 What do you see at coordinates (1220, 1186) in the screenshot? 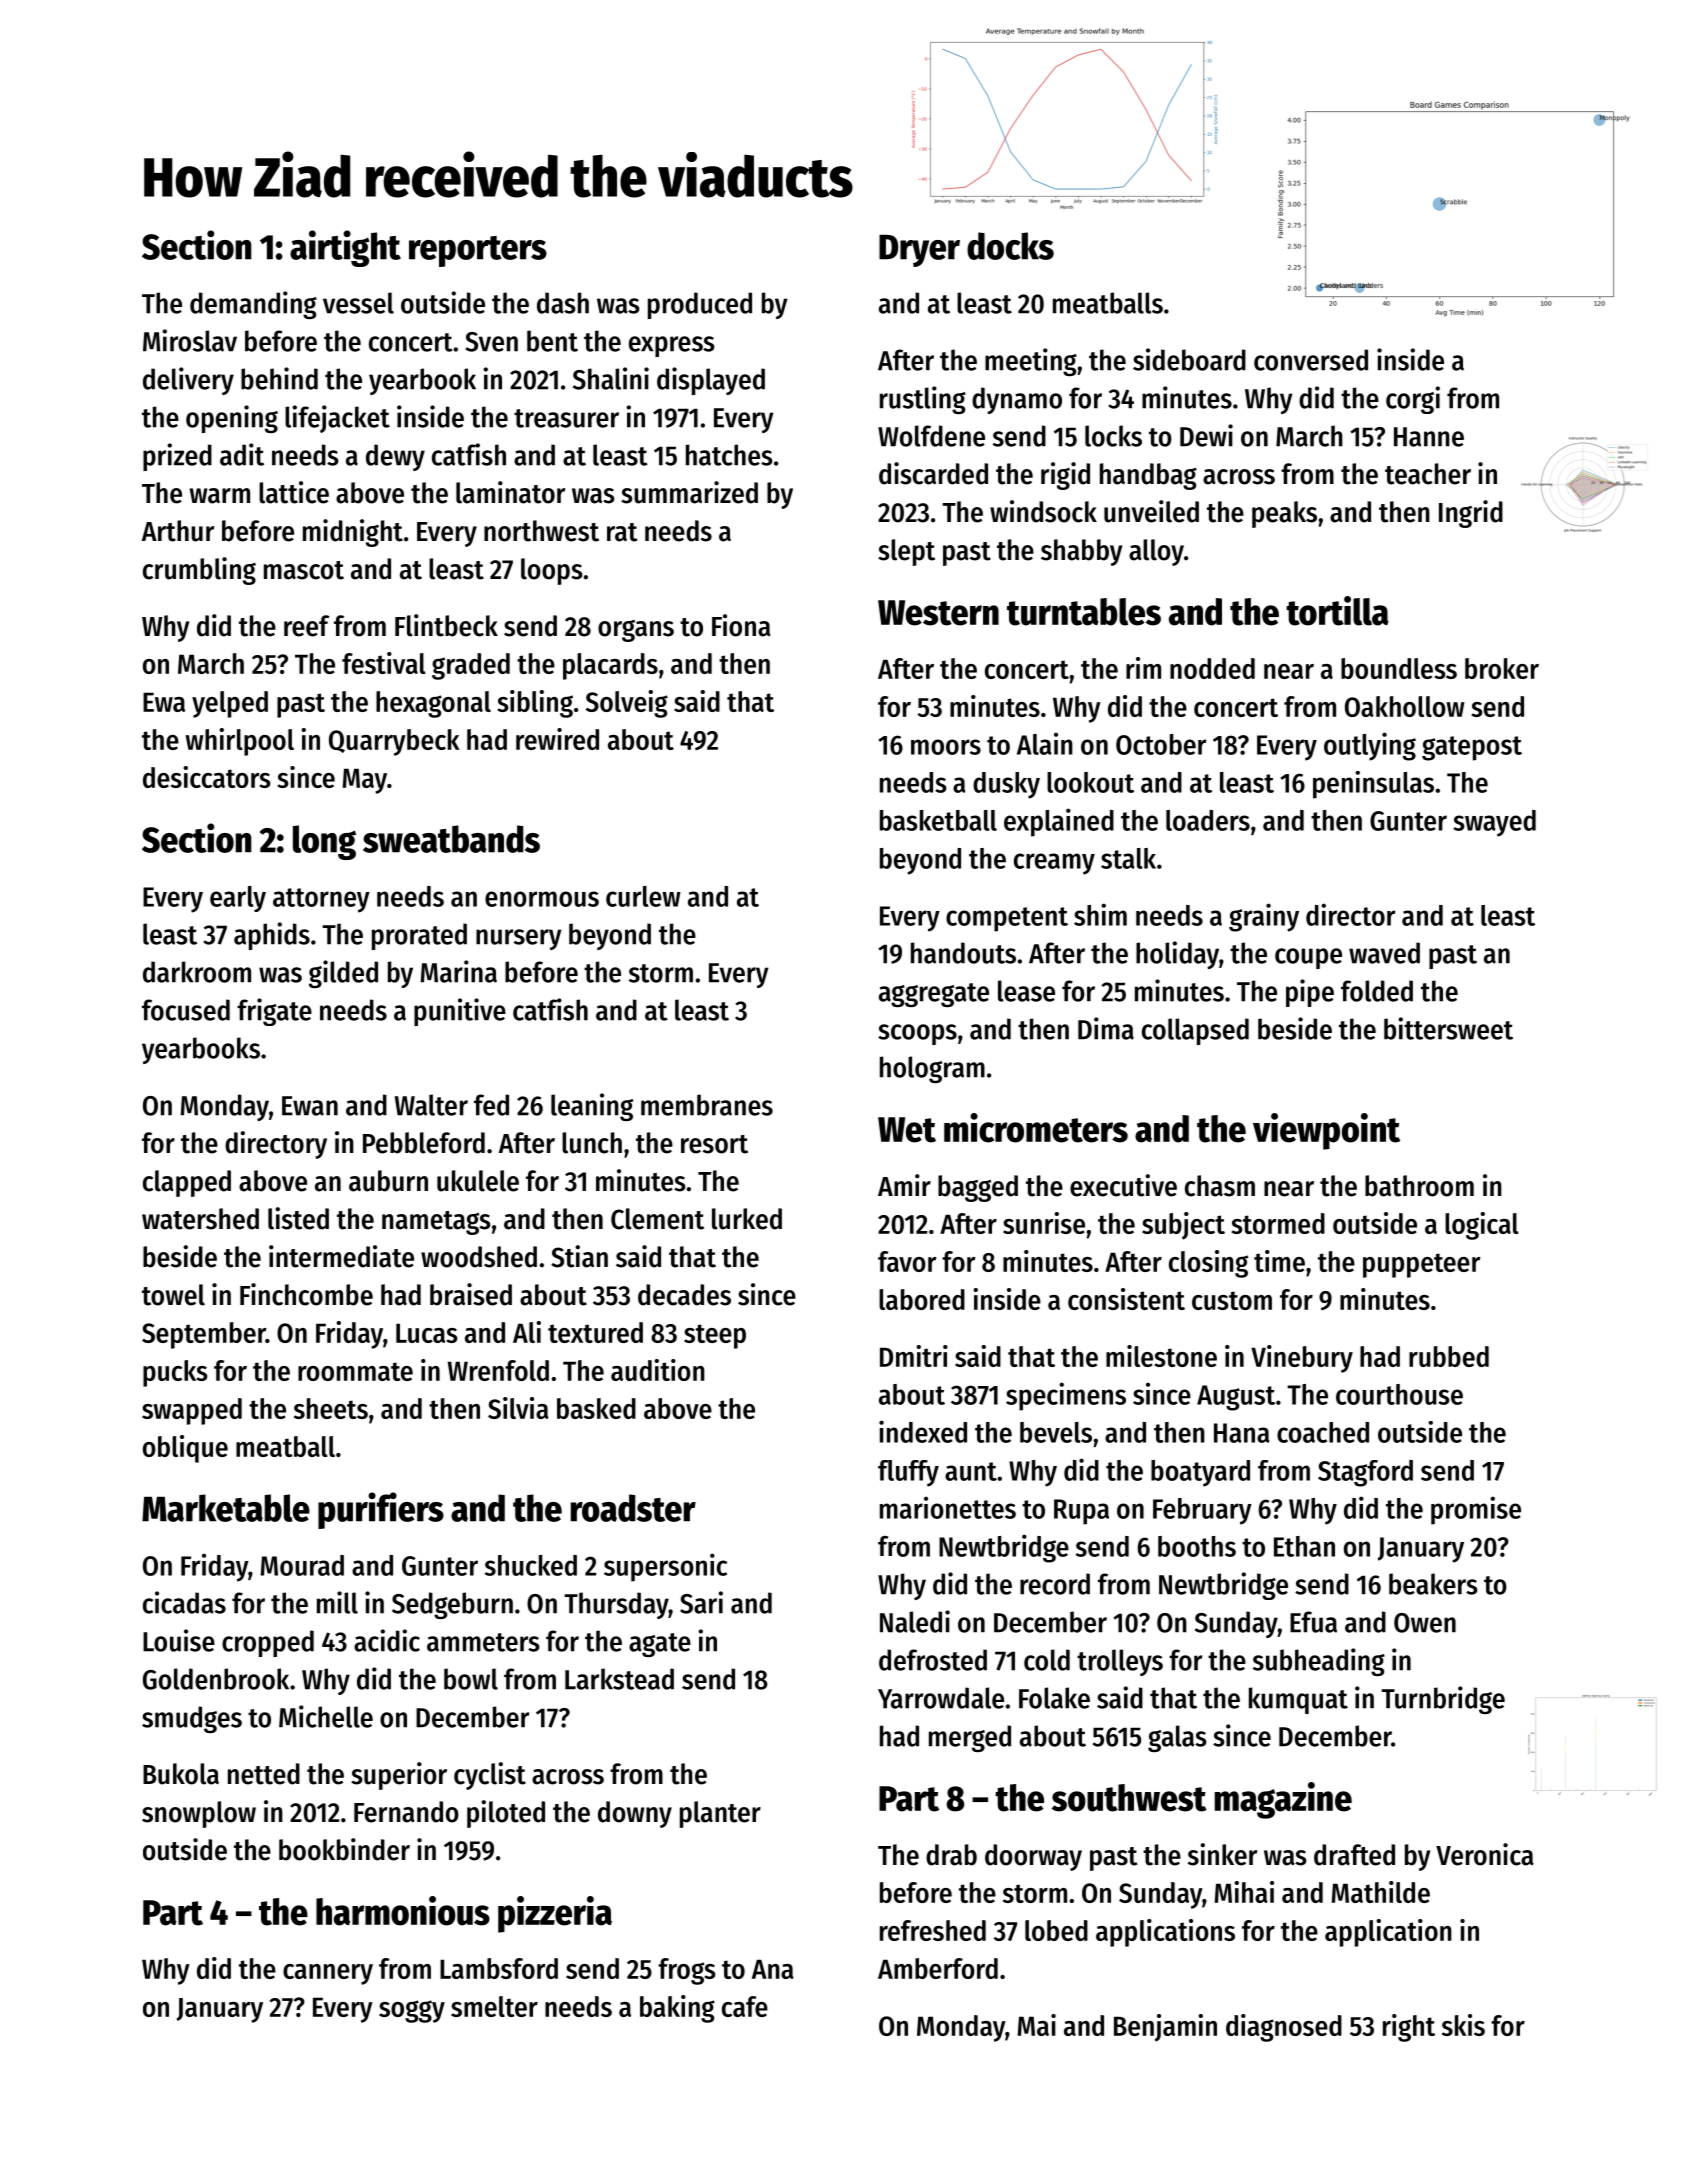
I see `chasm` at bounding box center [1220, 1186].
